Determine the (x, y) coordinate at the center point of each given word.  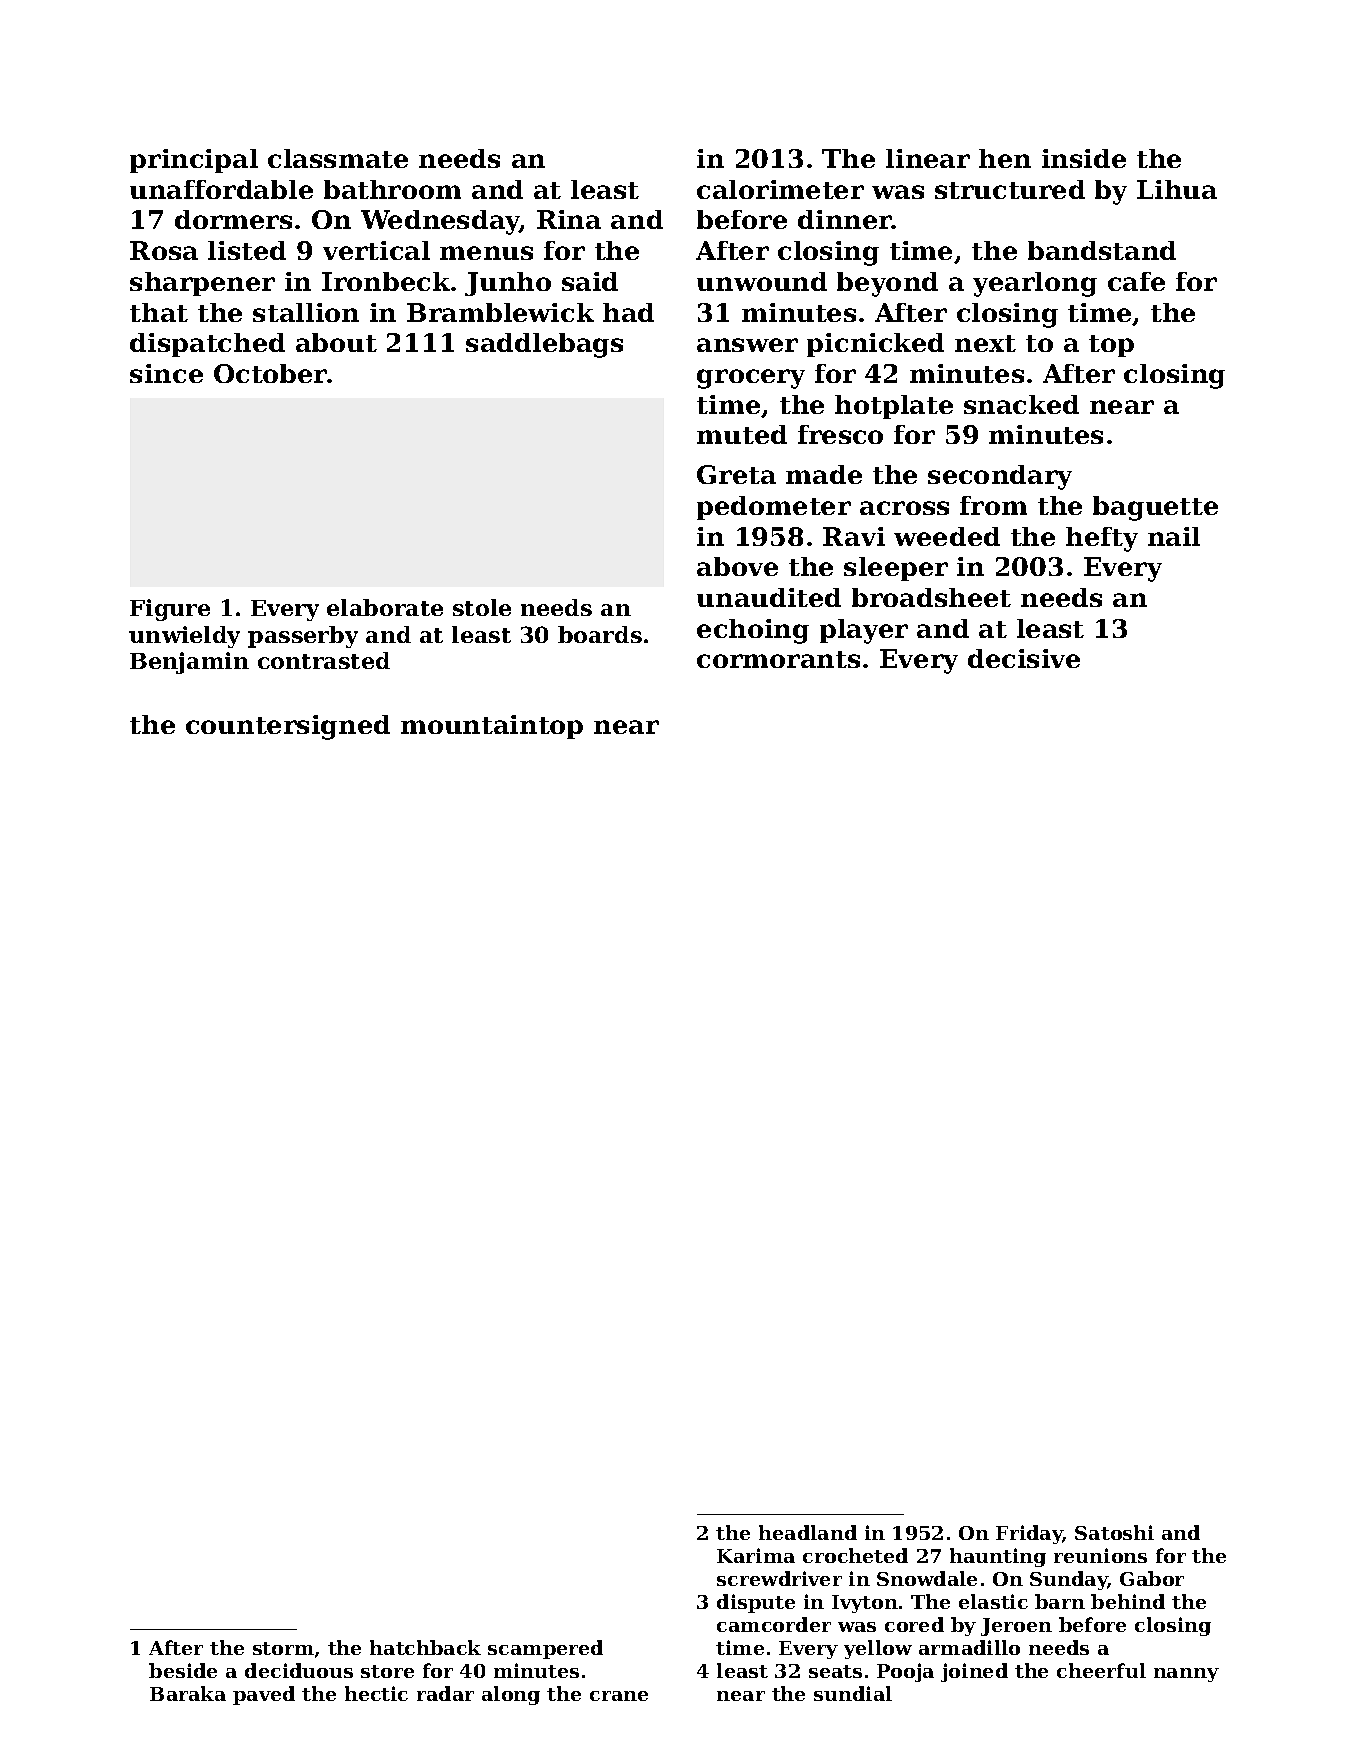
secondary (1000, 477)
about (336, 342)
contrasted (324, 660)
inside (1084, 158)
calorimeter (780, 189)
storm (283, 1648)
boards (600, 634)
